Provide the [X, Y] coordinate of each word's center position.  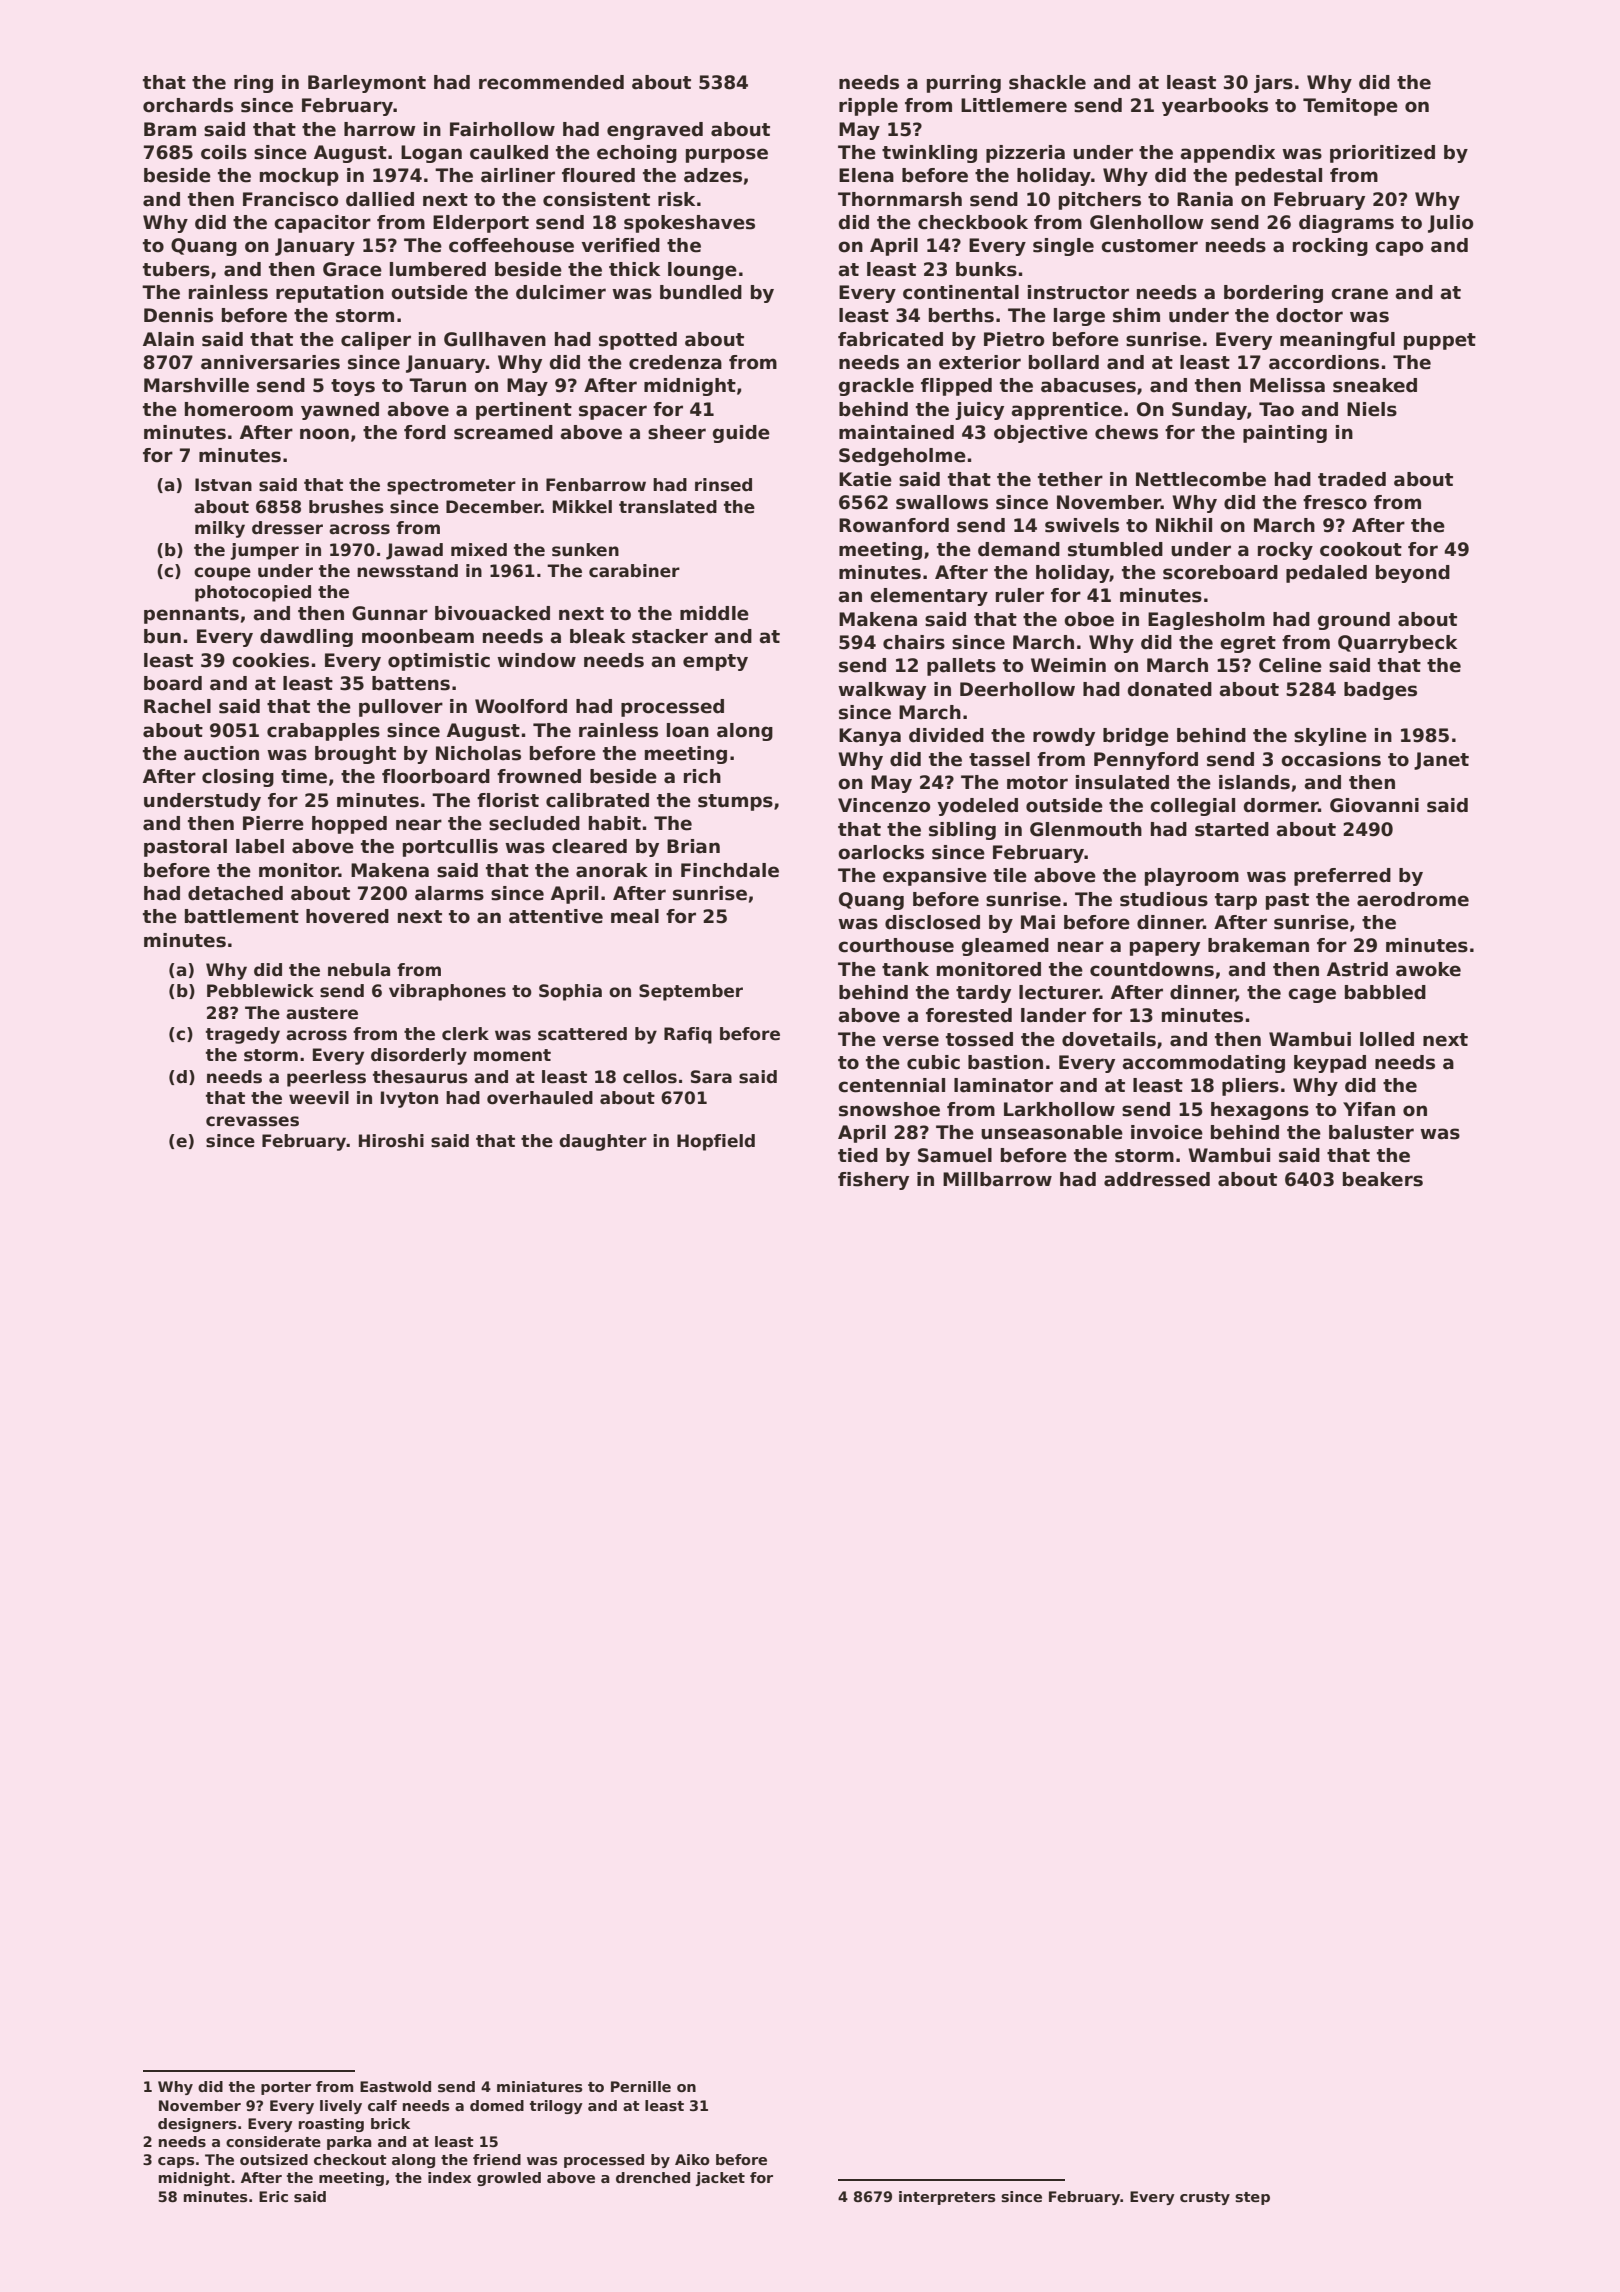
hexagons [1260, 1111]
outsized [274, 2159]
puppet [1440, 341]
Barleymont [367, 84]
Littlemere [1014, 105]
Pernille [641, 2086]
